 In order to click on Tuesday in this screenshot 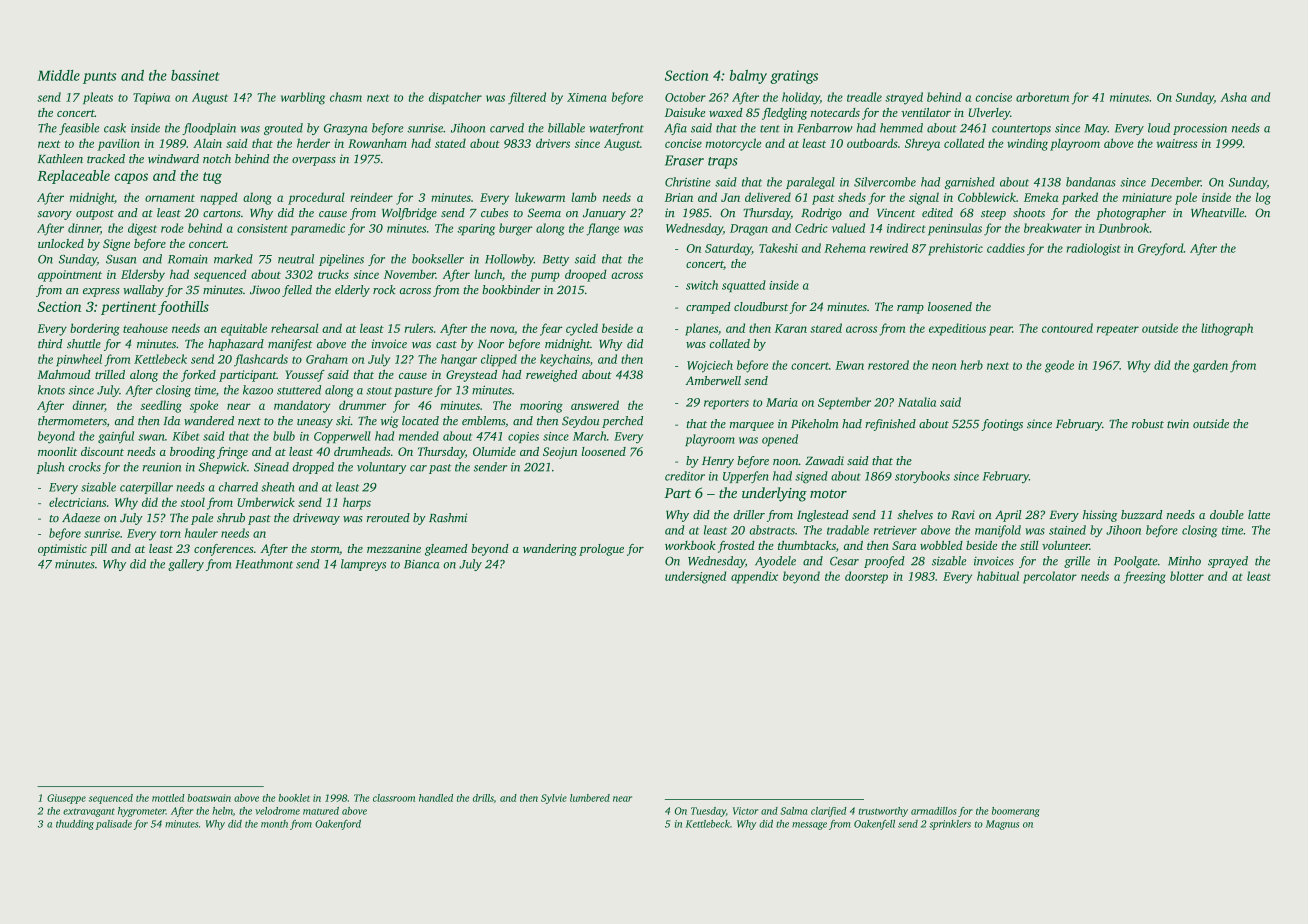, I will do `click(708, 812)`.
